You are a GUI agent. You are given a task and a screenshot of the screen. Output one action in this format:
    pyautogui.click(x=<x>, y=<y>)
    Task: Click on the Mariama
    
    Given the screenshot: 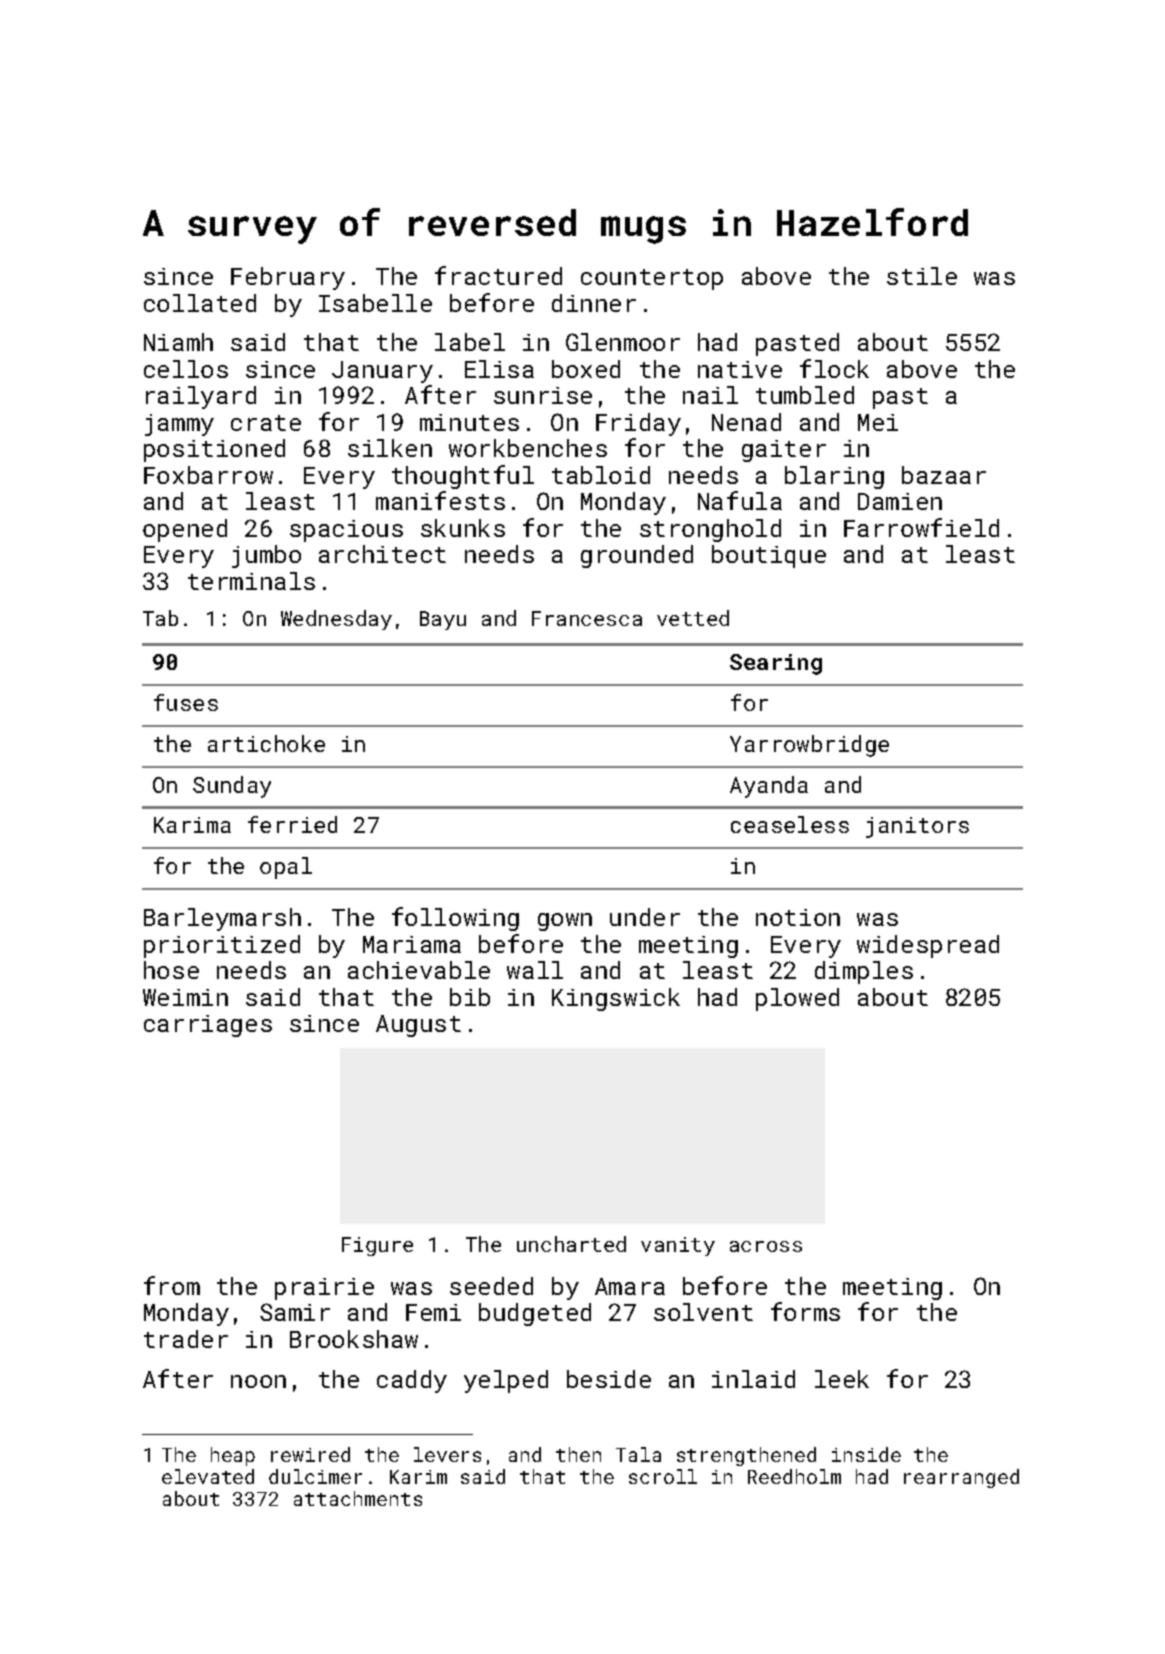 What is the action you would take?
    pyautogui.click(x=412, y=944)
